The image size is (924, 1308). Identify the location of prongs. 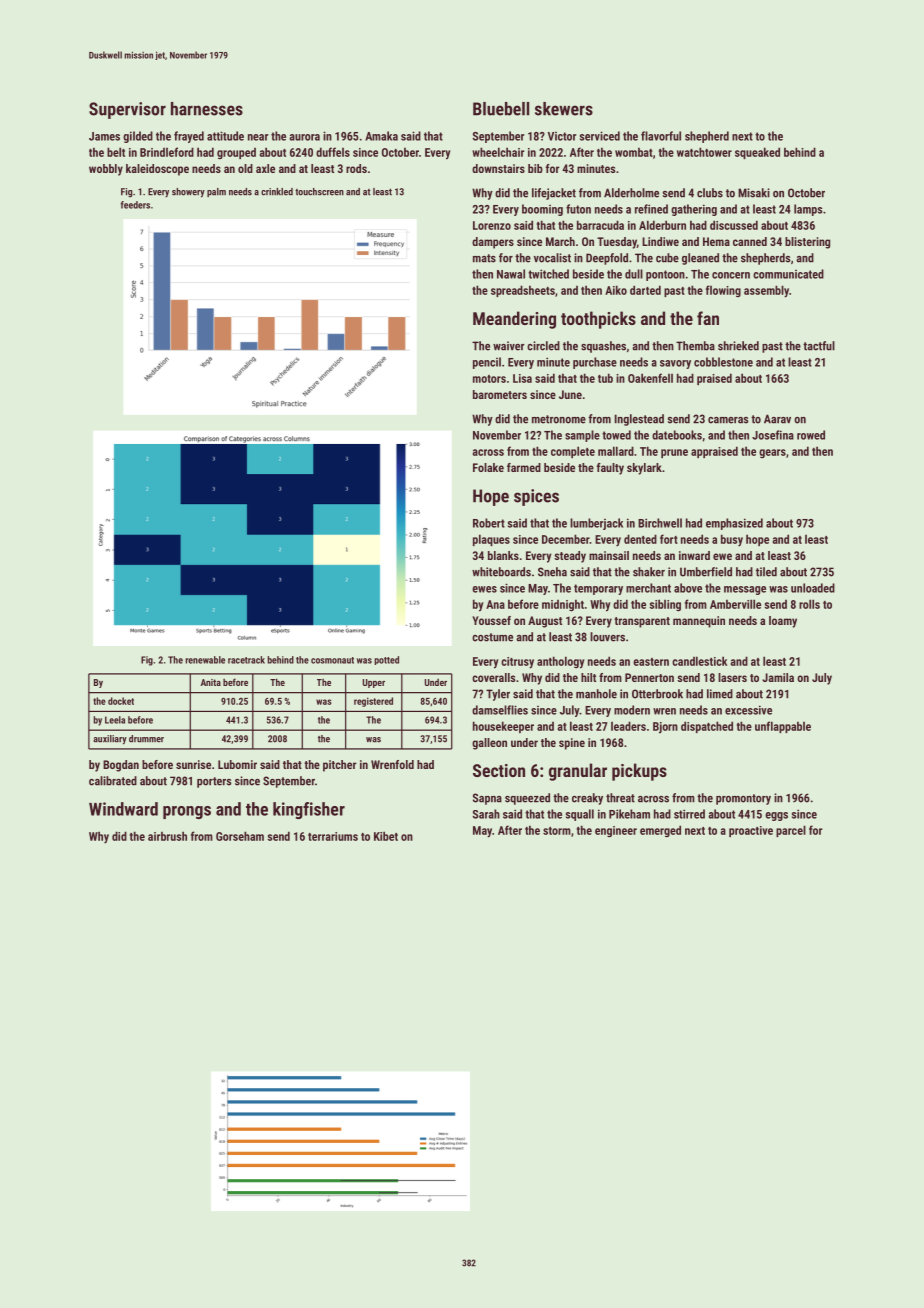
(187, 812).
